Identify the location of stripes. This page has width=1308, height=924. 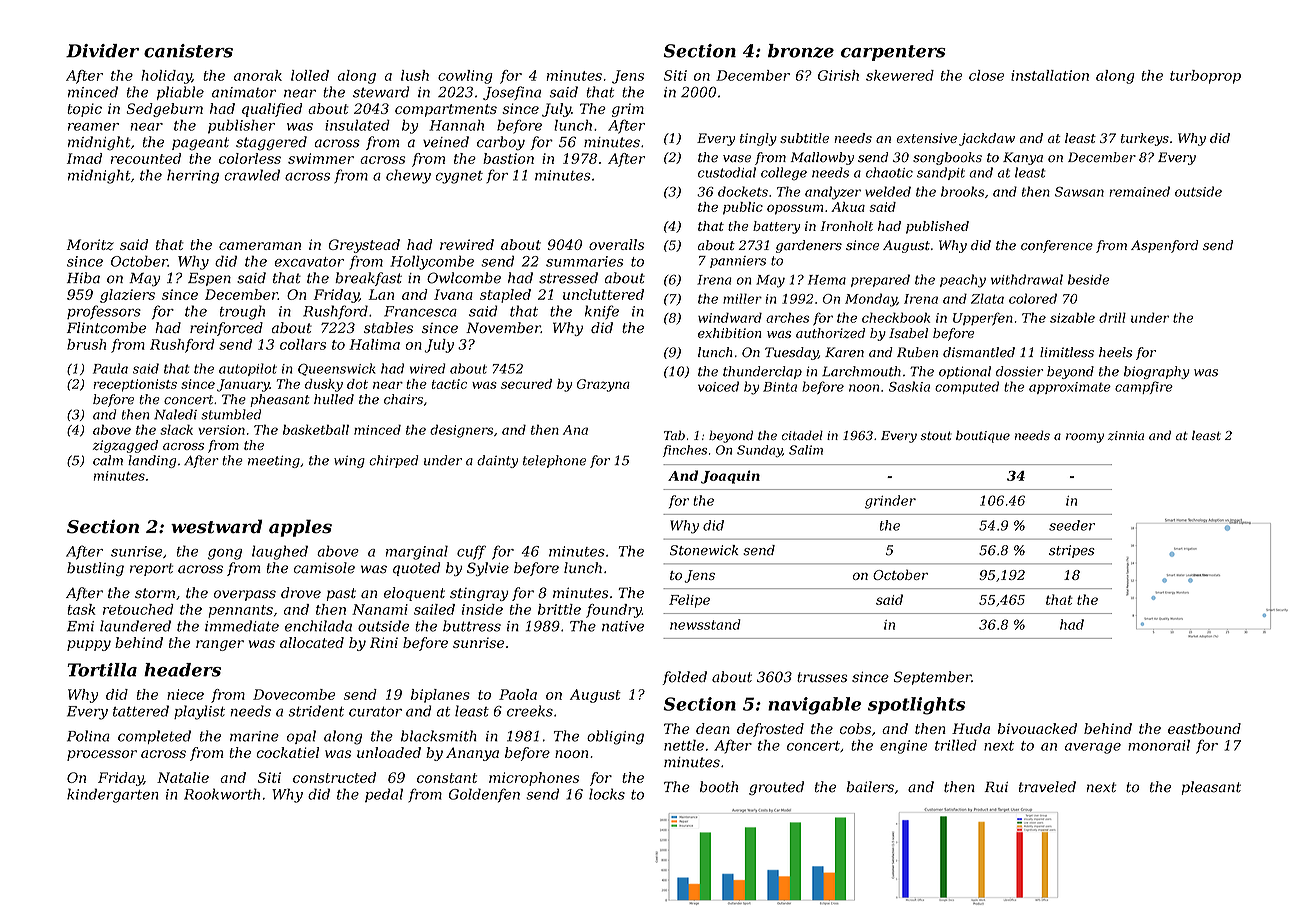
(1072, 551).
